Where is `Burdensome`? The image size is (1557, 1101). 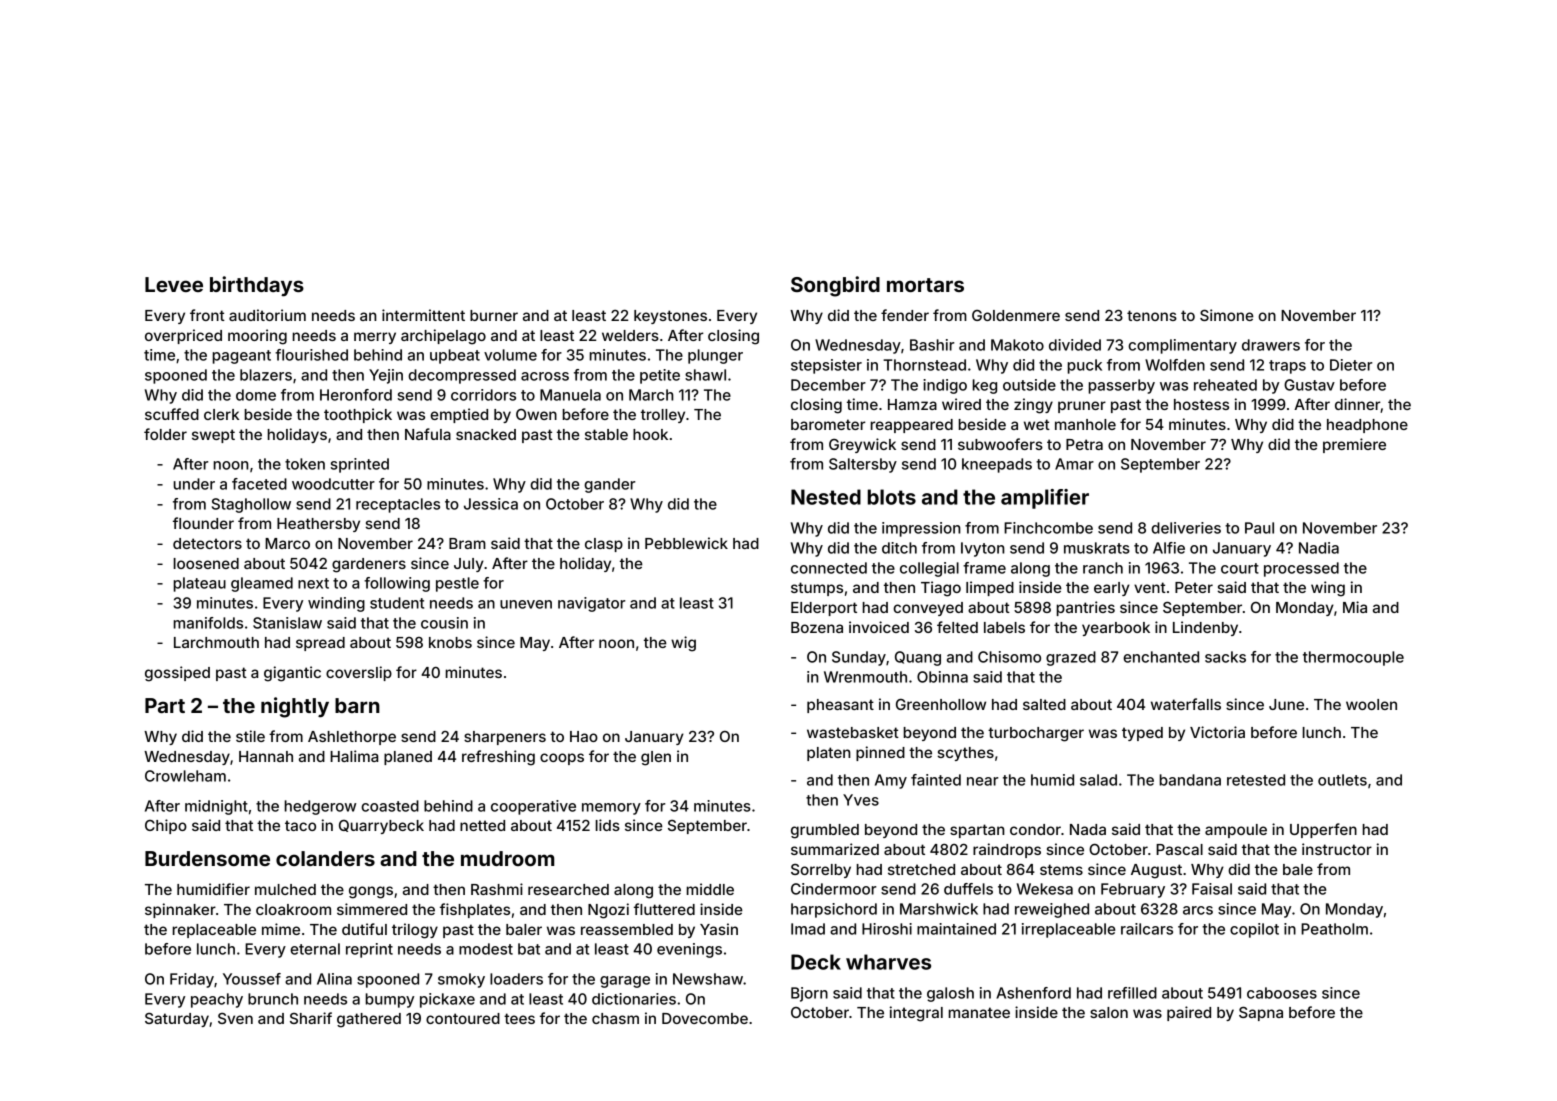
Burdensome is located at coordinates (207, 858).
